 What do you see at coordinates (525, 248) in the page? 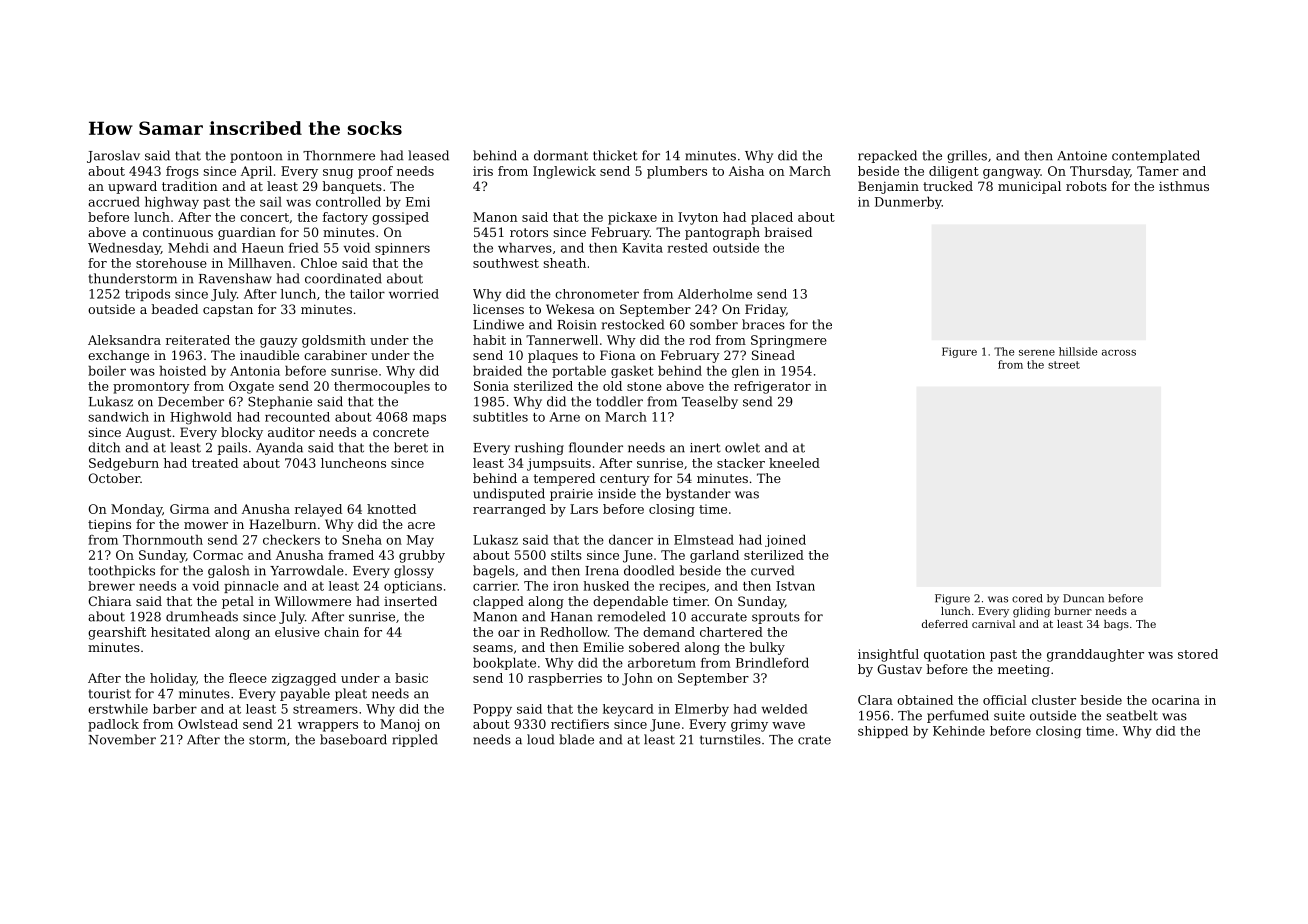
I see `wharves` at bounding box center [525, 248].
